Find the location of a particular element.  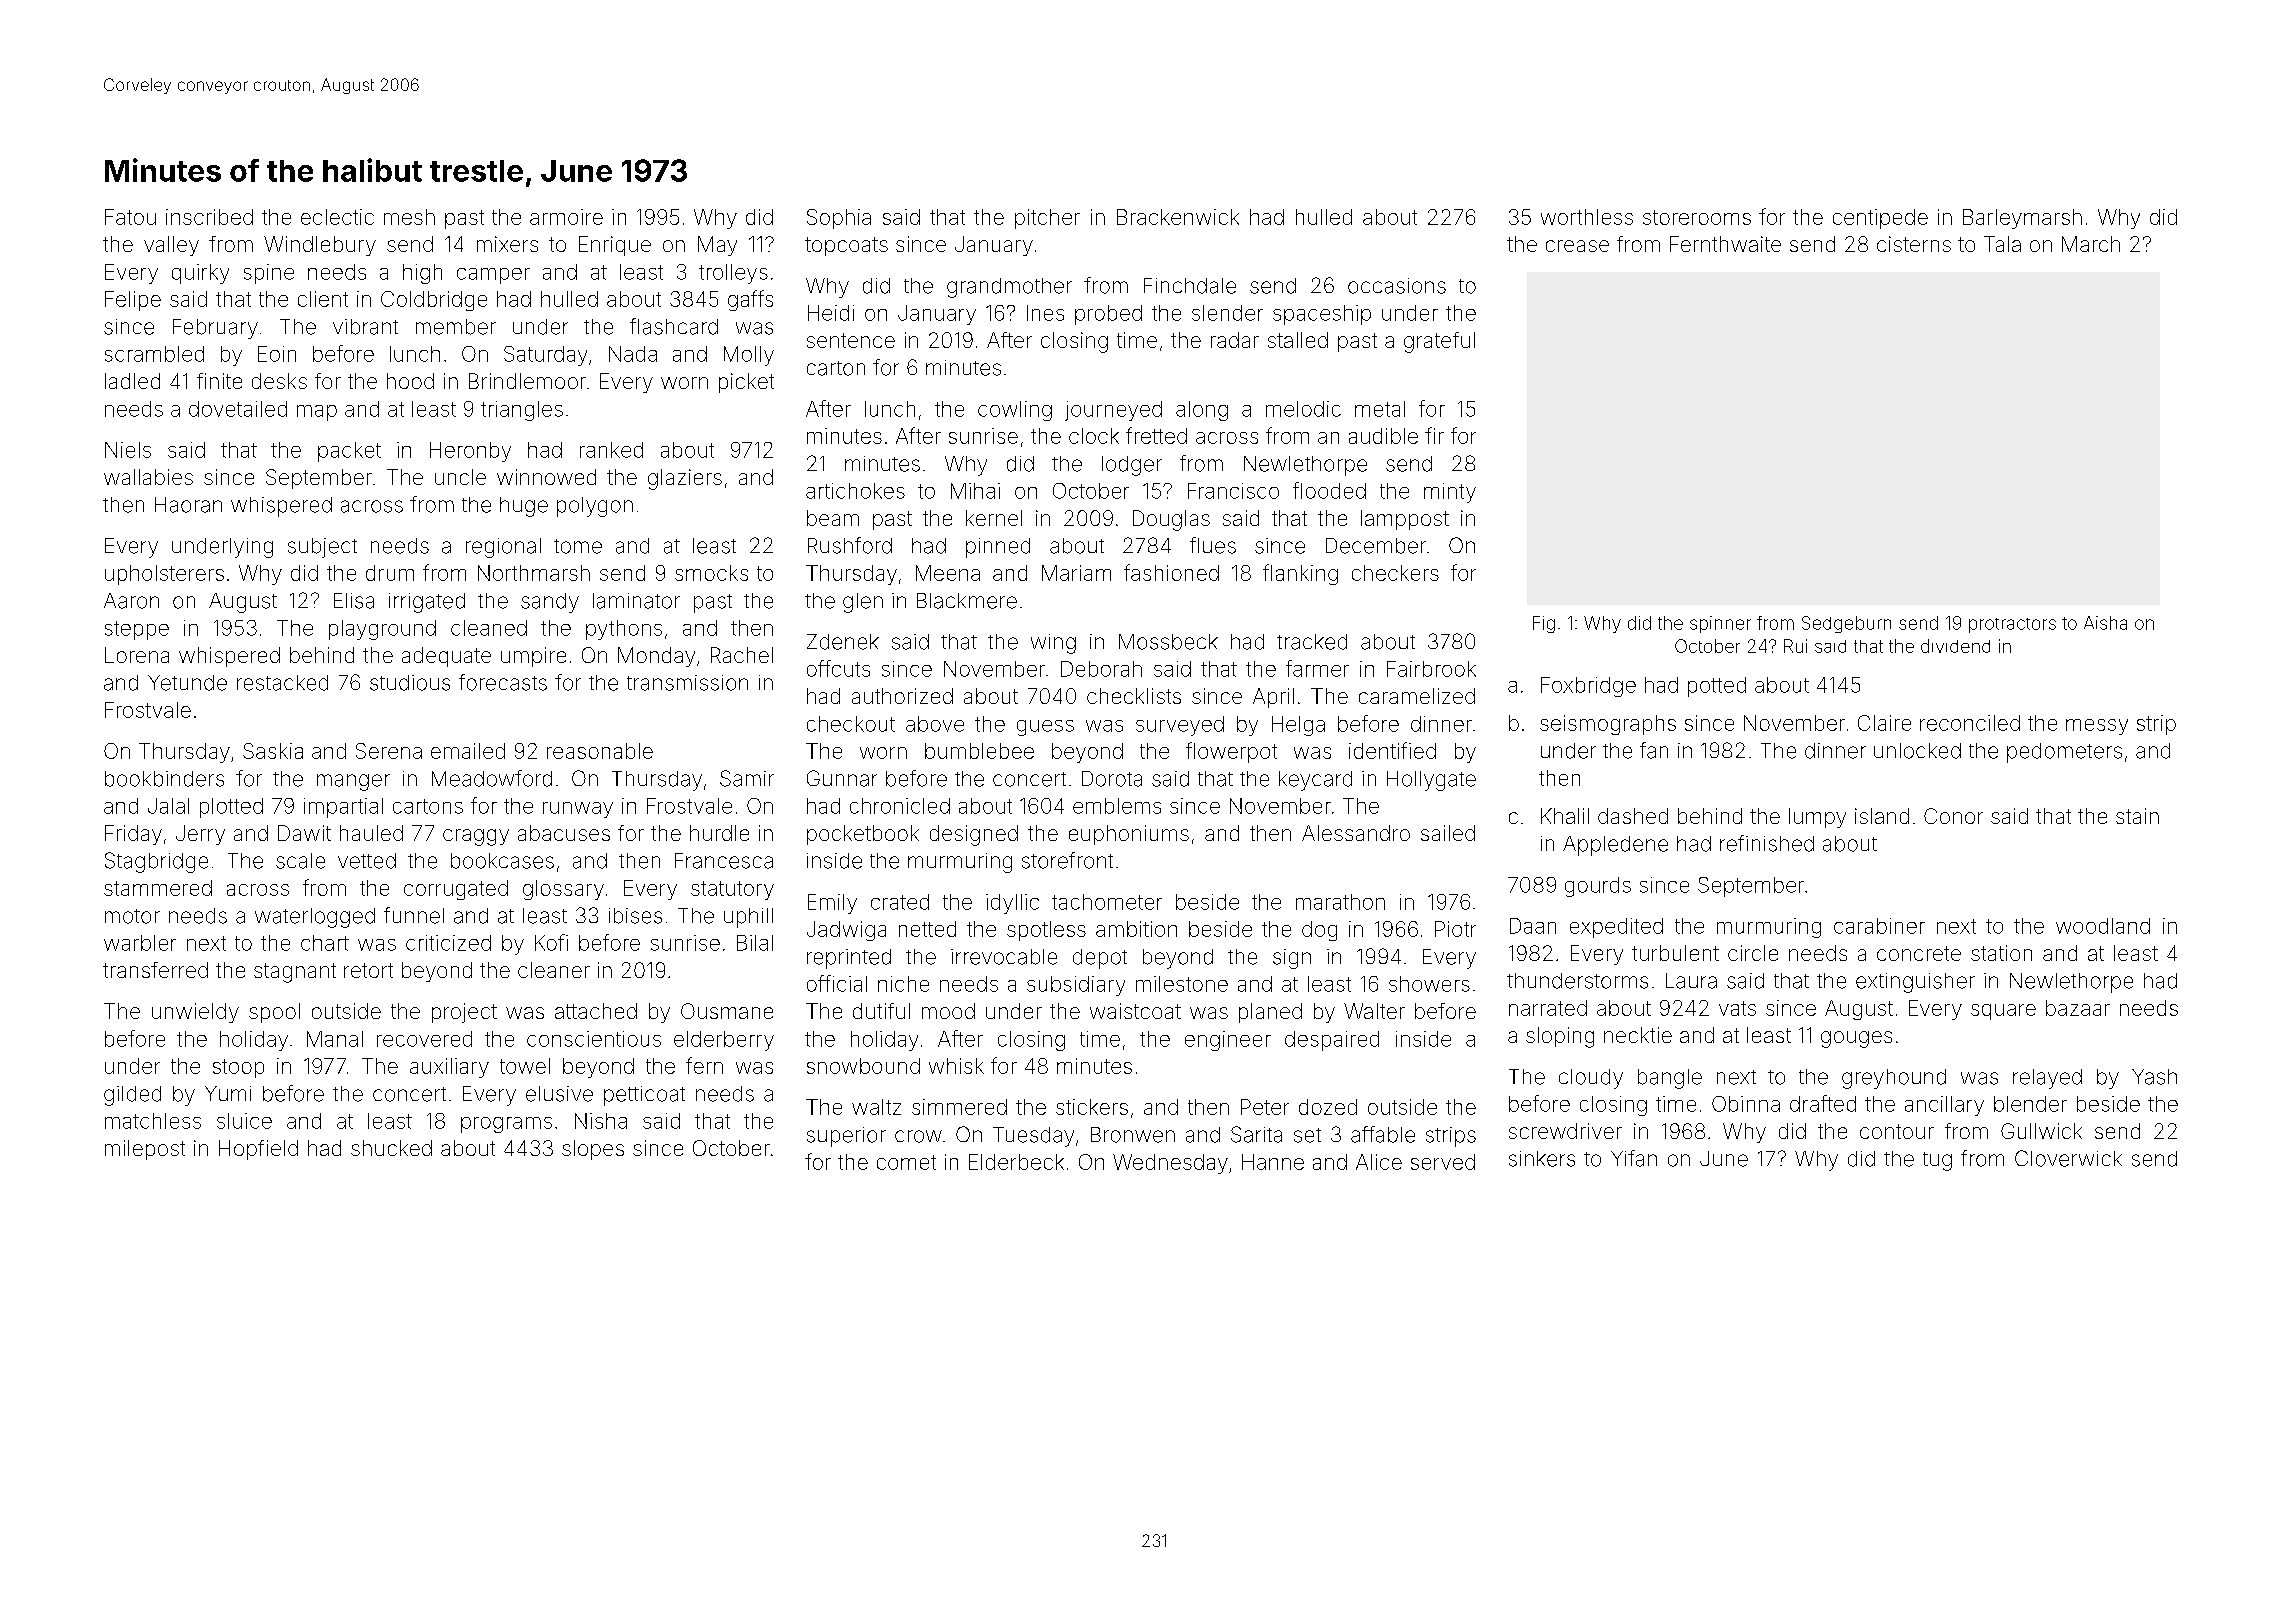

Aisha is located at coordinates (2105, 623).
